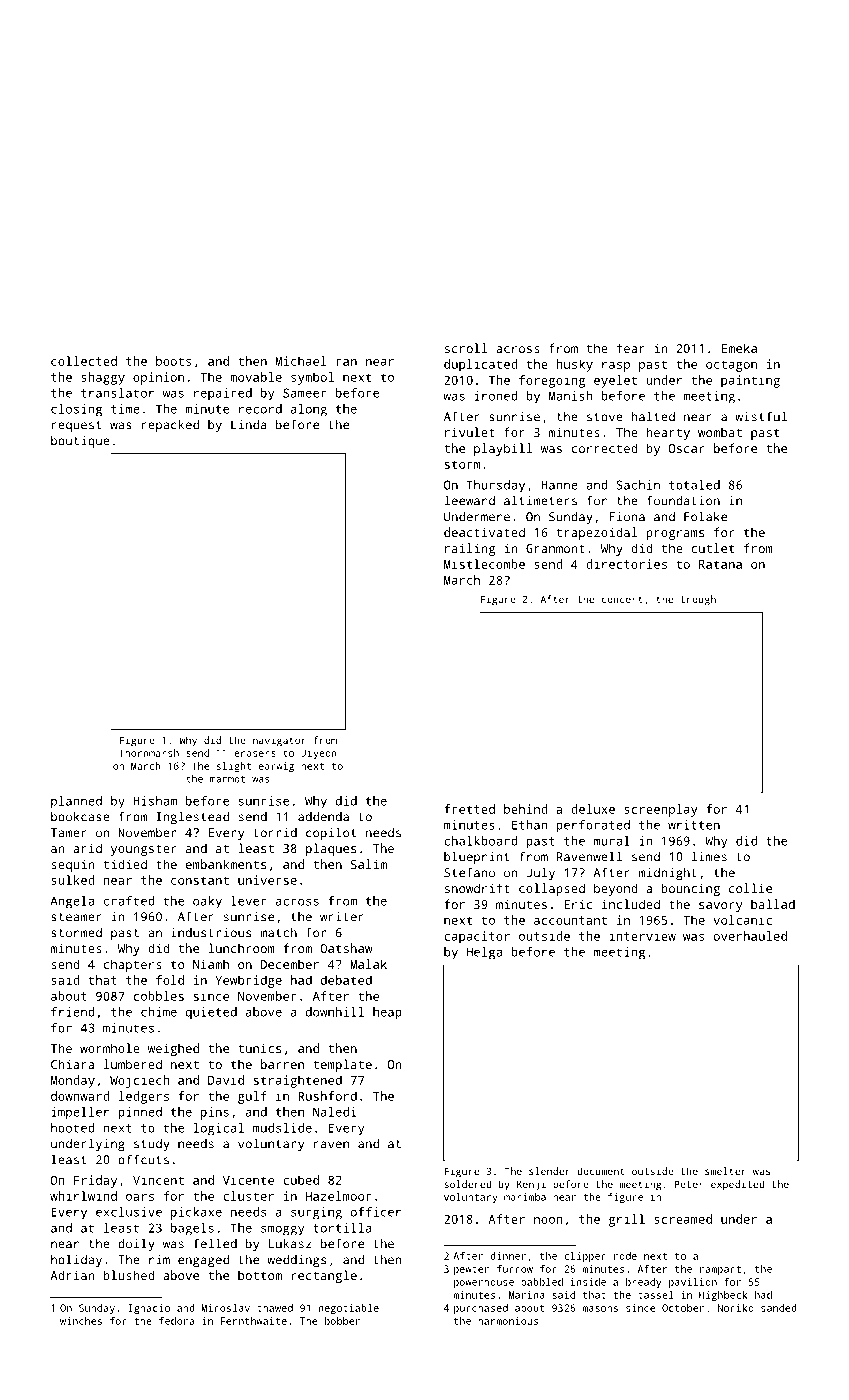 The width and height of the image is (849, 1400). Describe the element at coordinates (694, 825) in the image. I see `written` at that location.
